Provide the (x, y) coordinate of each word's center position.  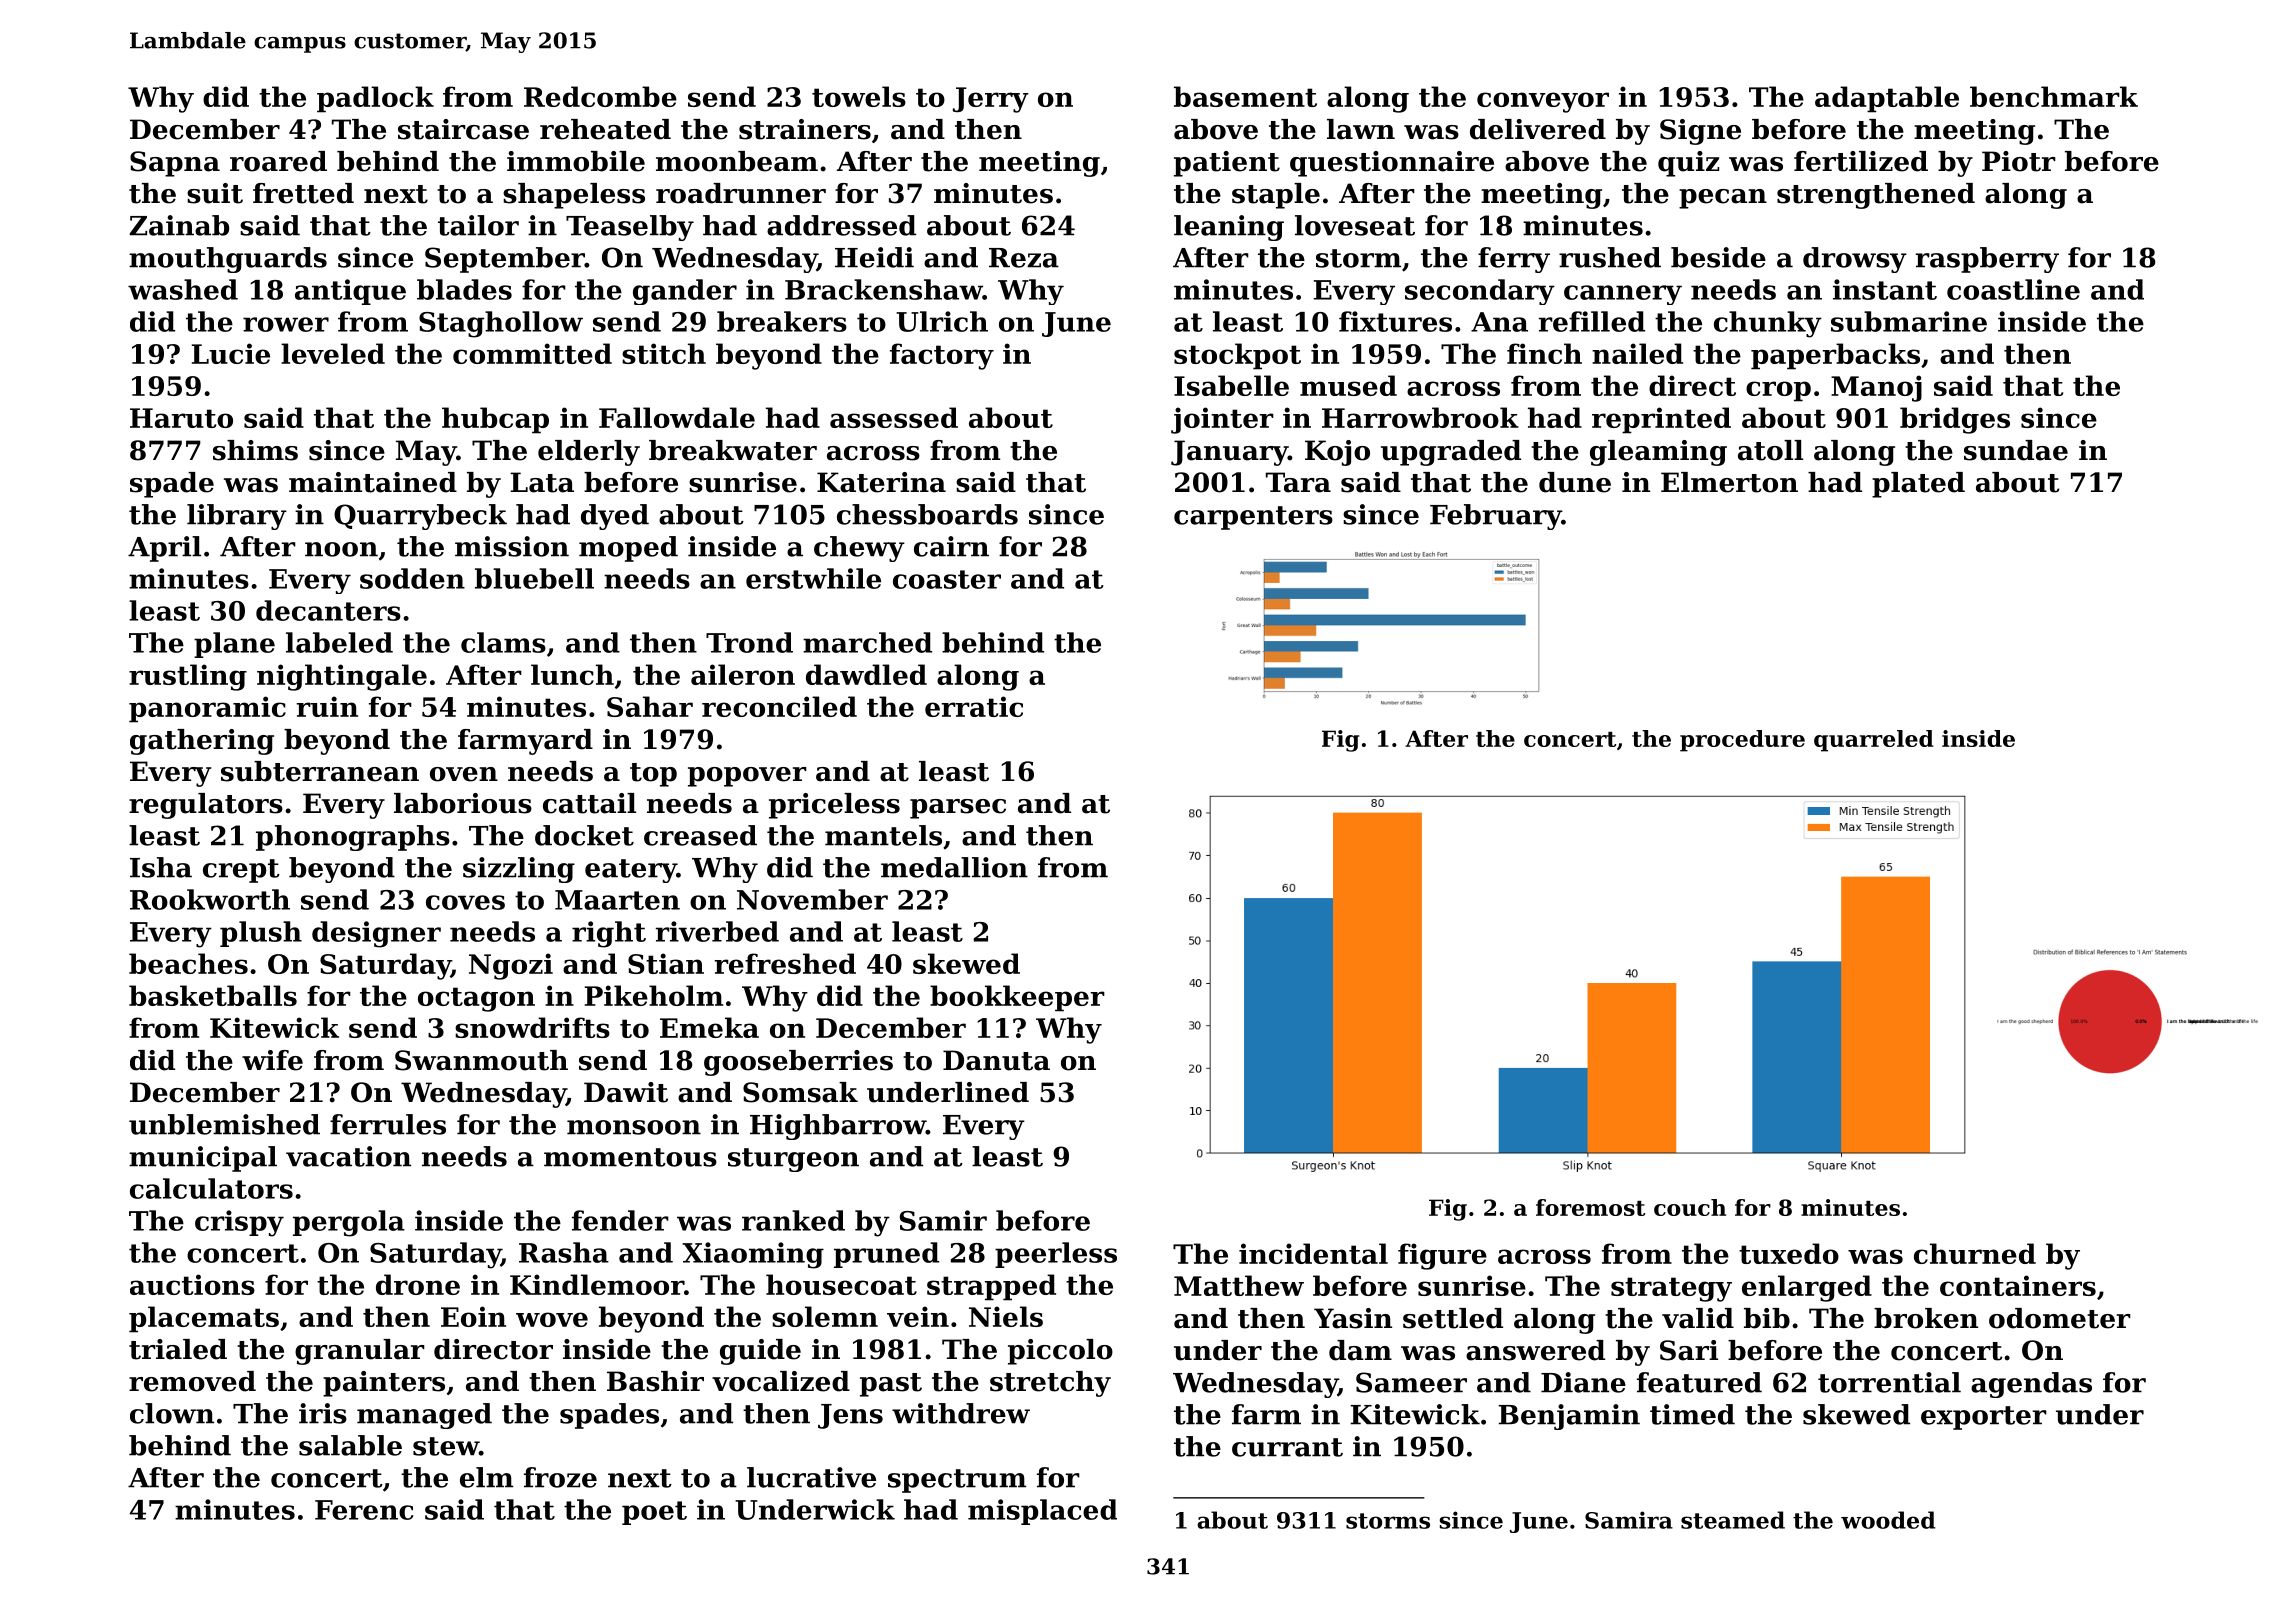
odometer (2060, 1318)
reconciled (779, 706)
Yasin (1353, 1318)
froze (560, 1477)
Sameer (1411, 1382)
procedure (1742, 741)
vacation (348, 1156)
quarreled (1874, 741)
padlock (375, 99)
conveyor (1543, 102)
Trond (749, 642)
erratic (974, 706)
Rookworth (210, 899)
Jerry (991, 100)
